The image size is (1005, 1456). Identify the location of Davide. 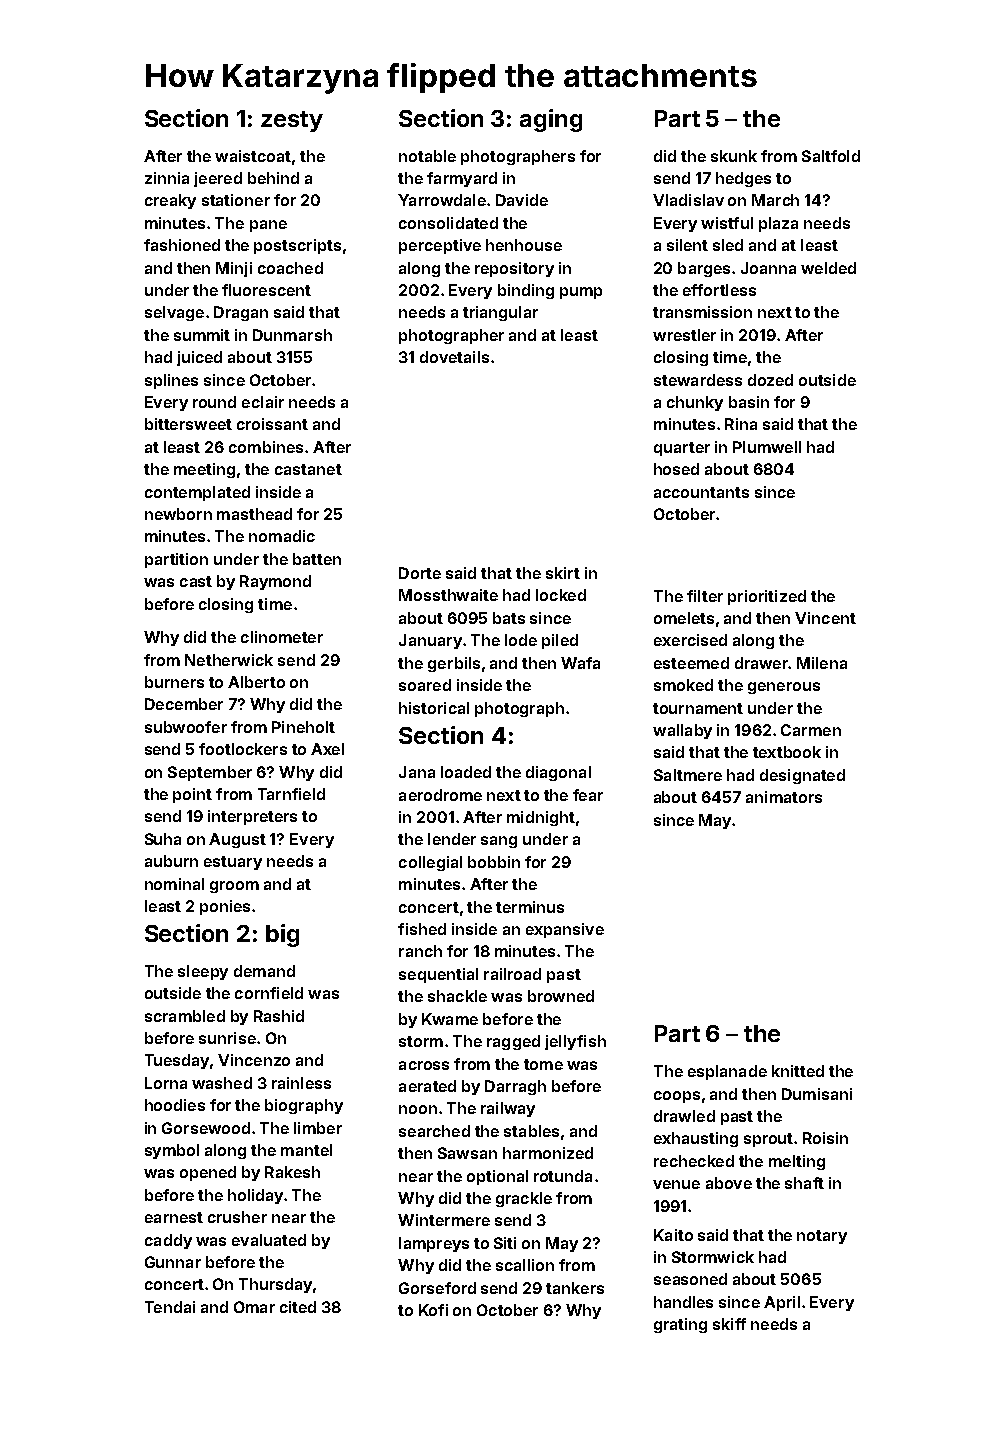
(522, 200).
